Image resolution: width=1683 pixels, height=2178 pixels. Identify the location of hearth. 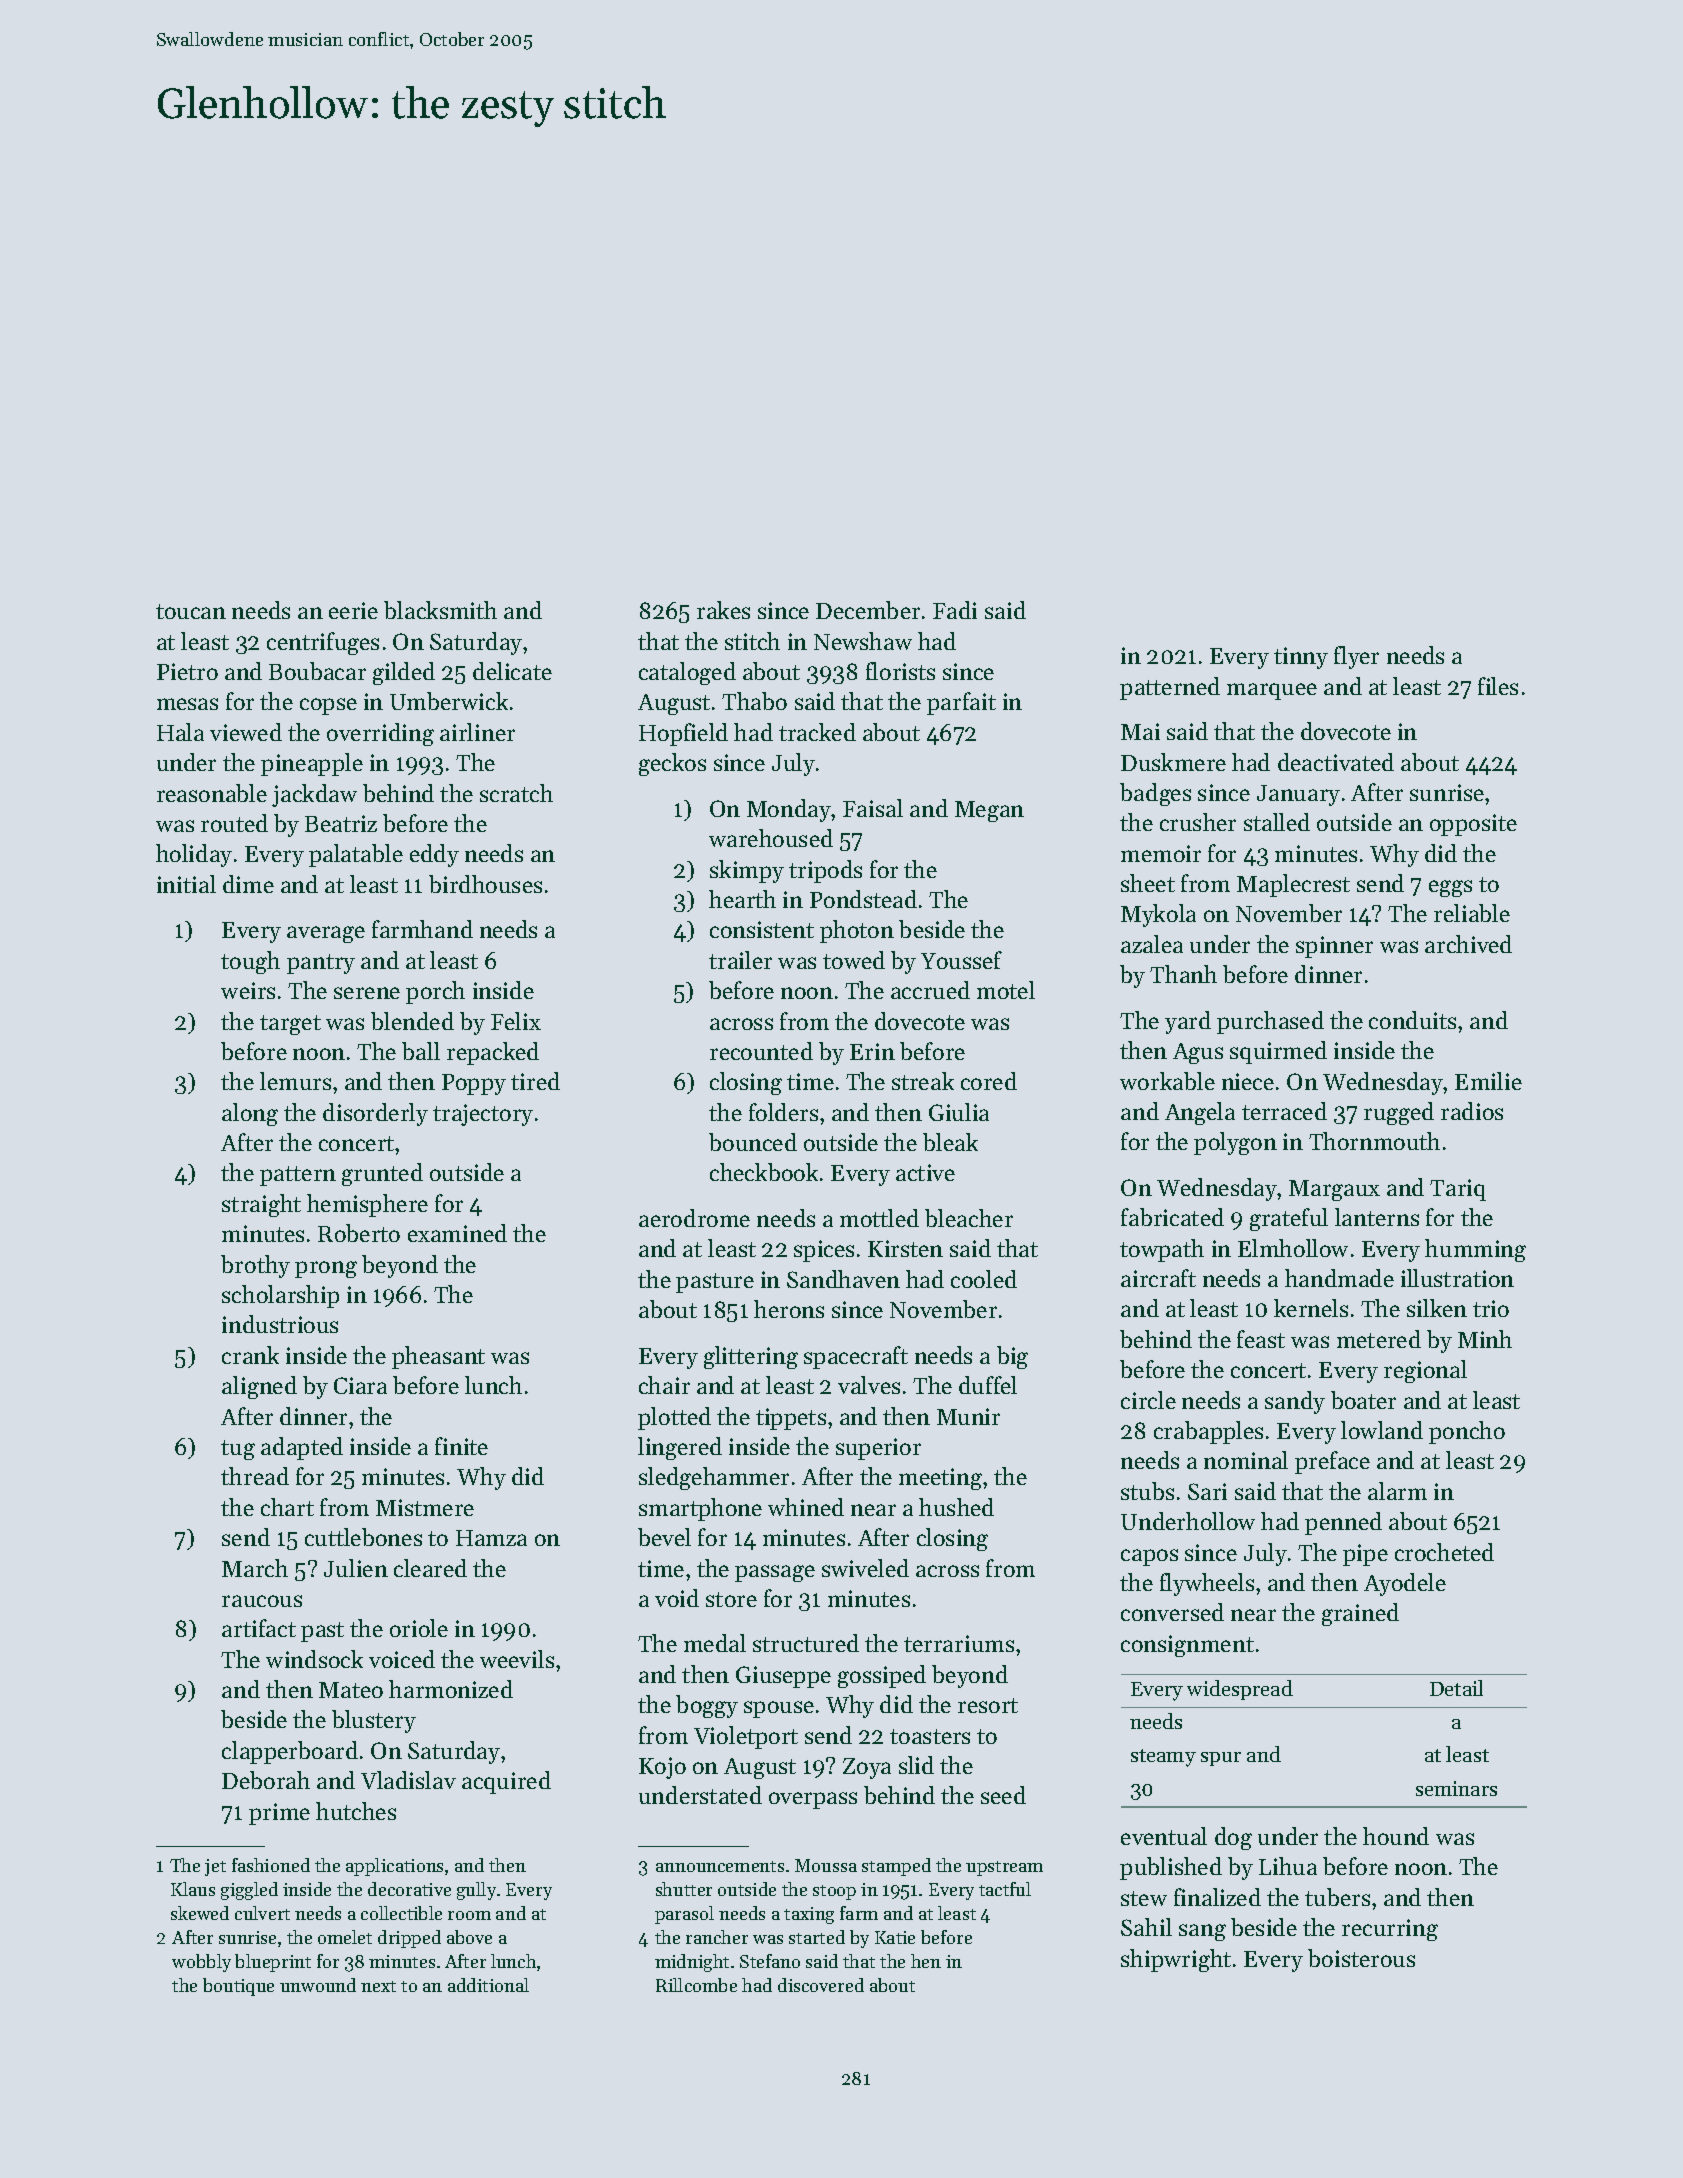
(742, 899).
